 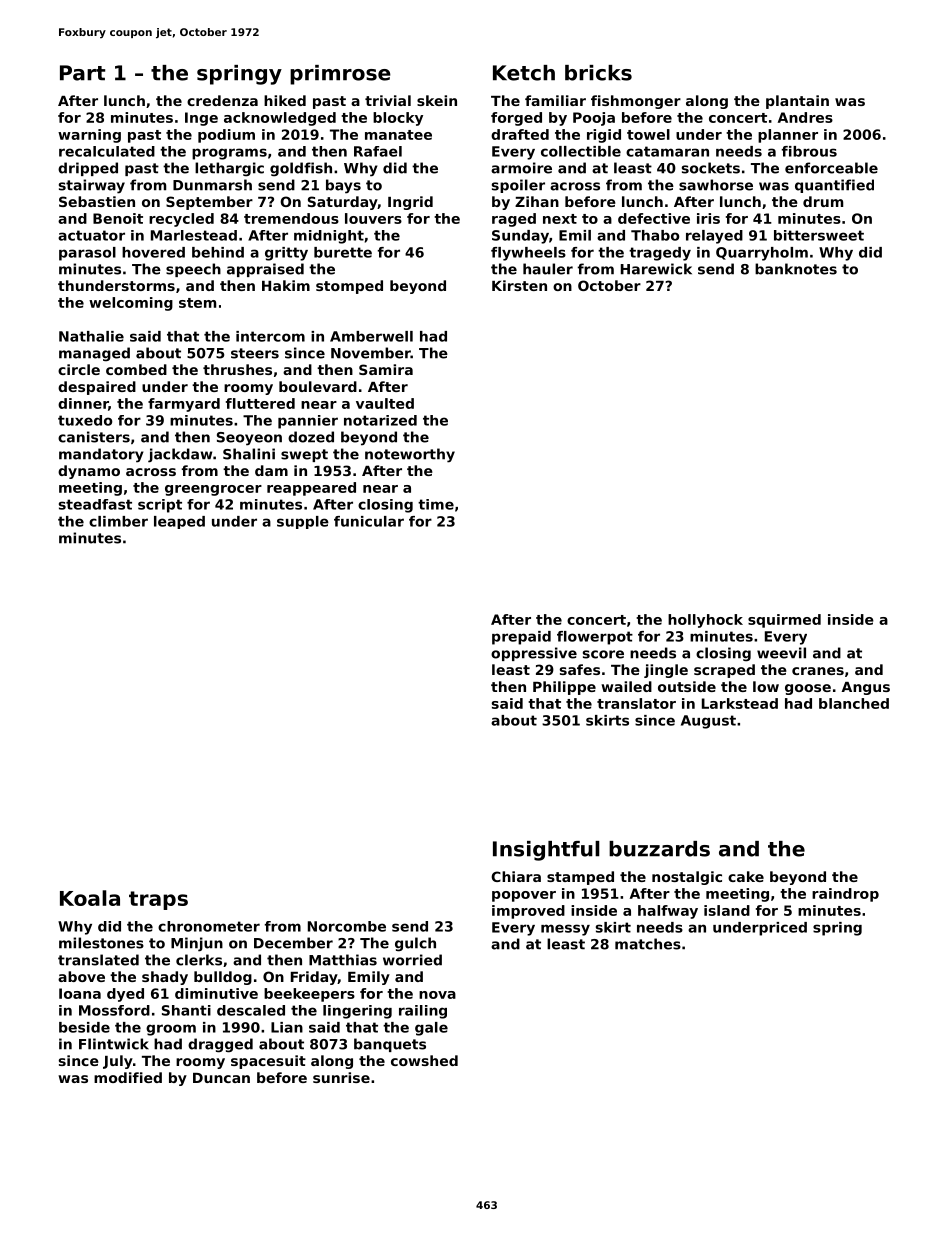 I want to click on traps, so click(x=158, y=900).
